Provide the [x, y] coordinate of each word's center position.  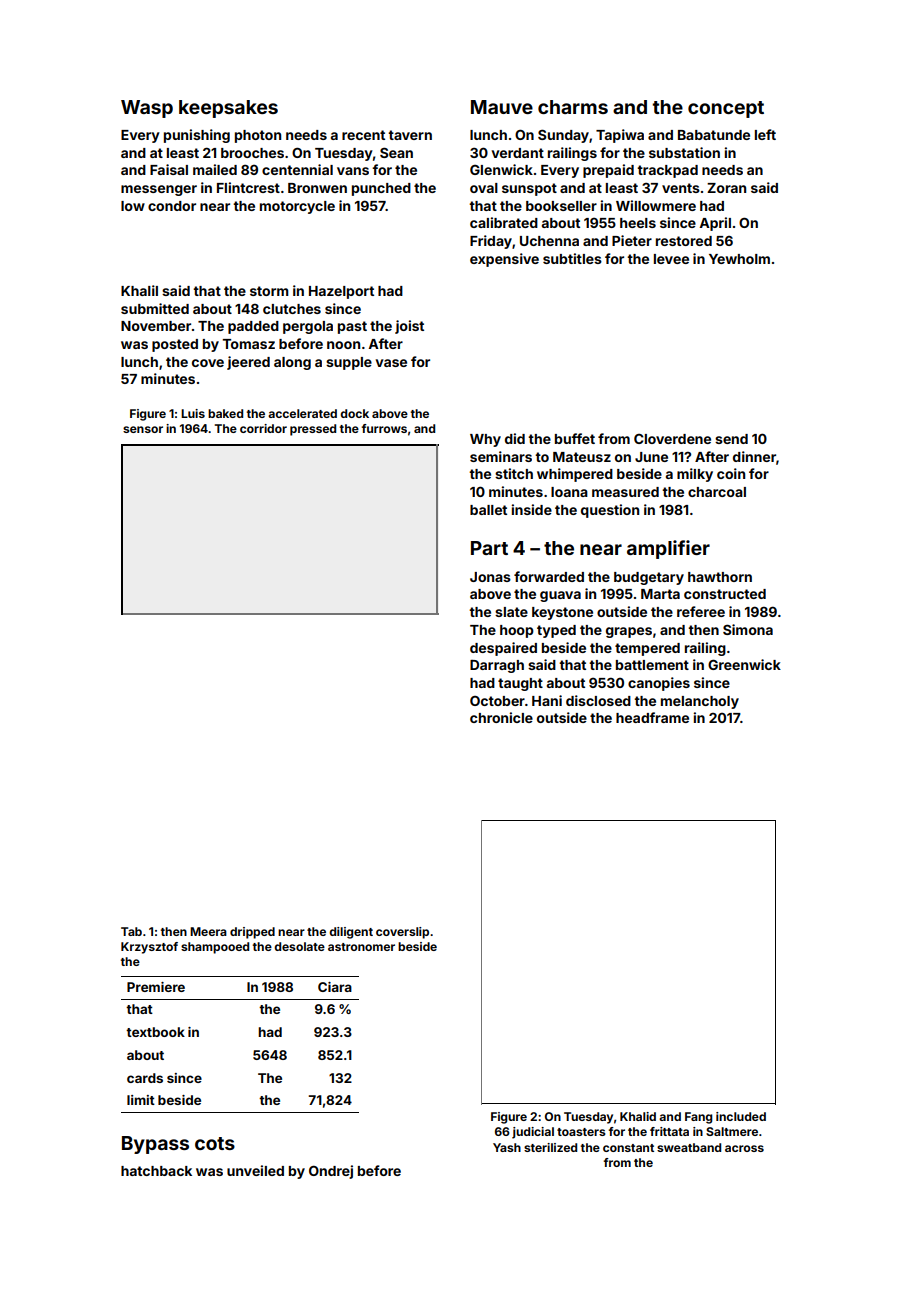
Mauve [502, 107]
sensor [143, 429]
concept [726, 109]
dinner [754, 456]
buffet [575, 438]
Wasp [147, 109]
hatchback [156, 1171]
